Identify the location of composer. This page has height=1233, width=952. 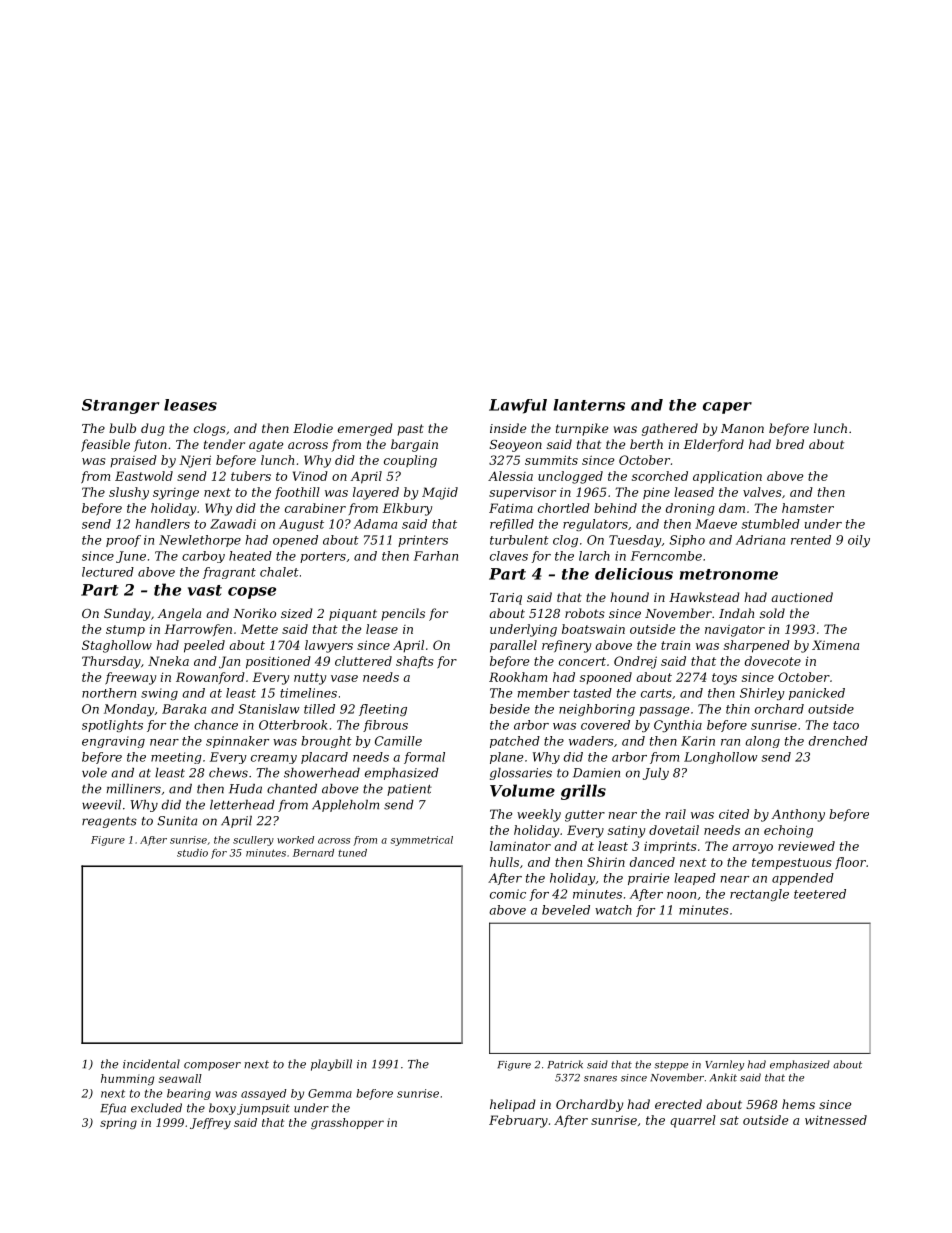
(212, 1066).
